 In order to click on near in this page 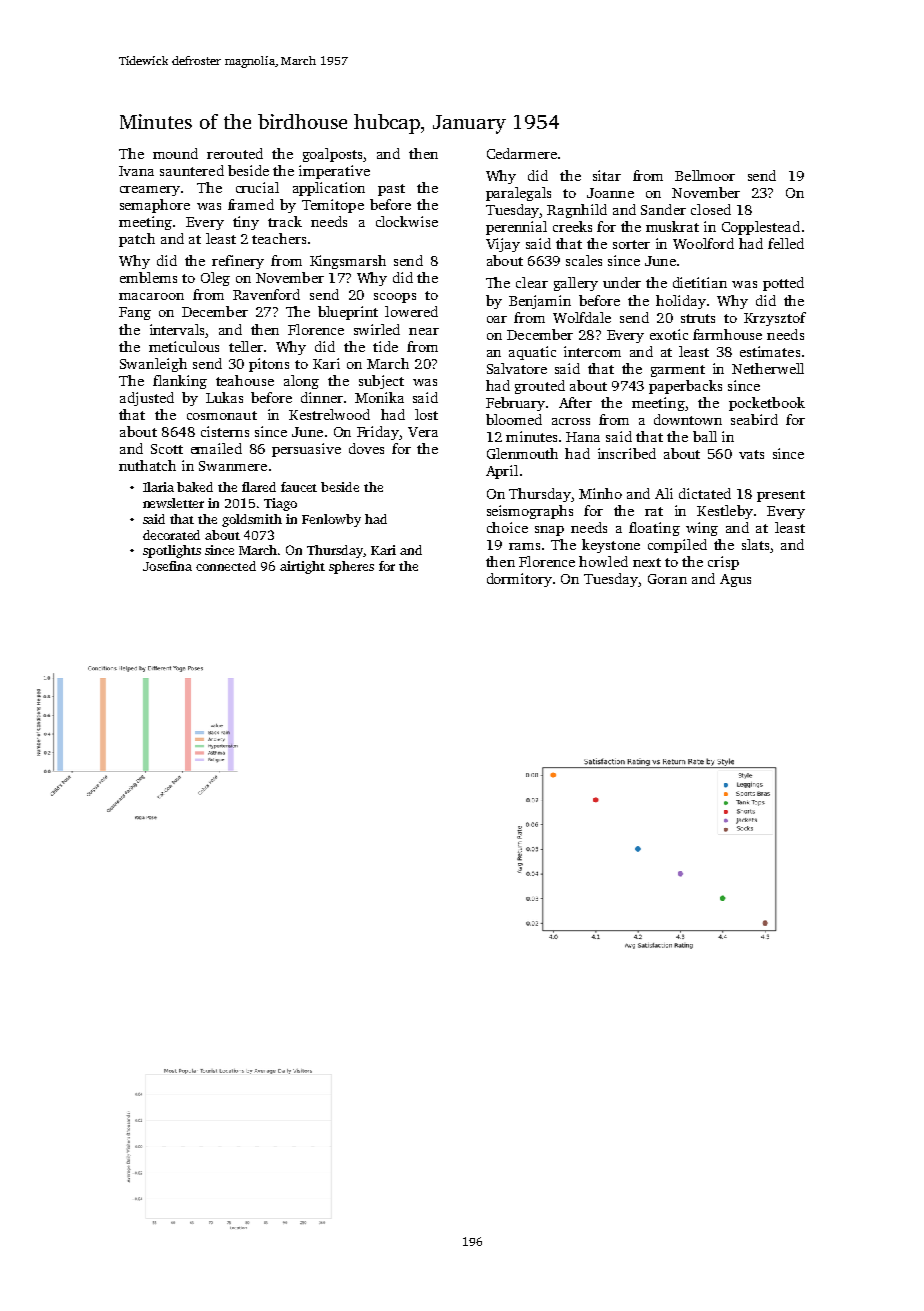, I will do `click(424, 331)`.
